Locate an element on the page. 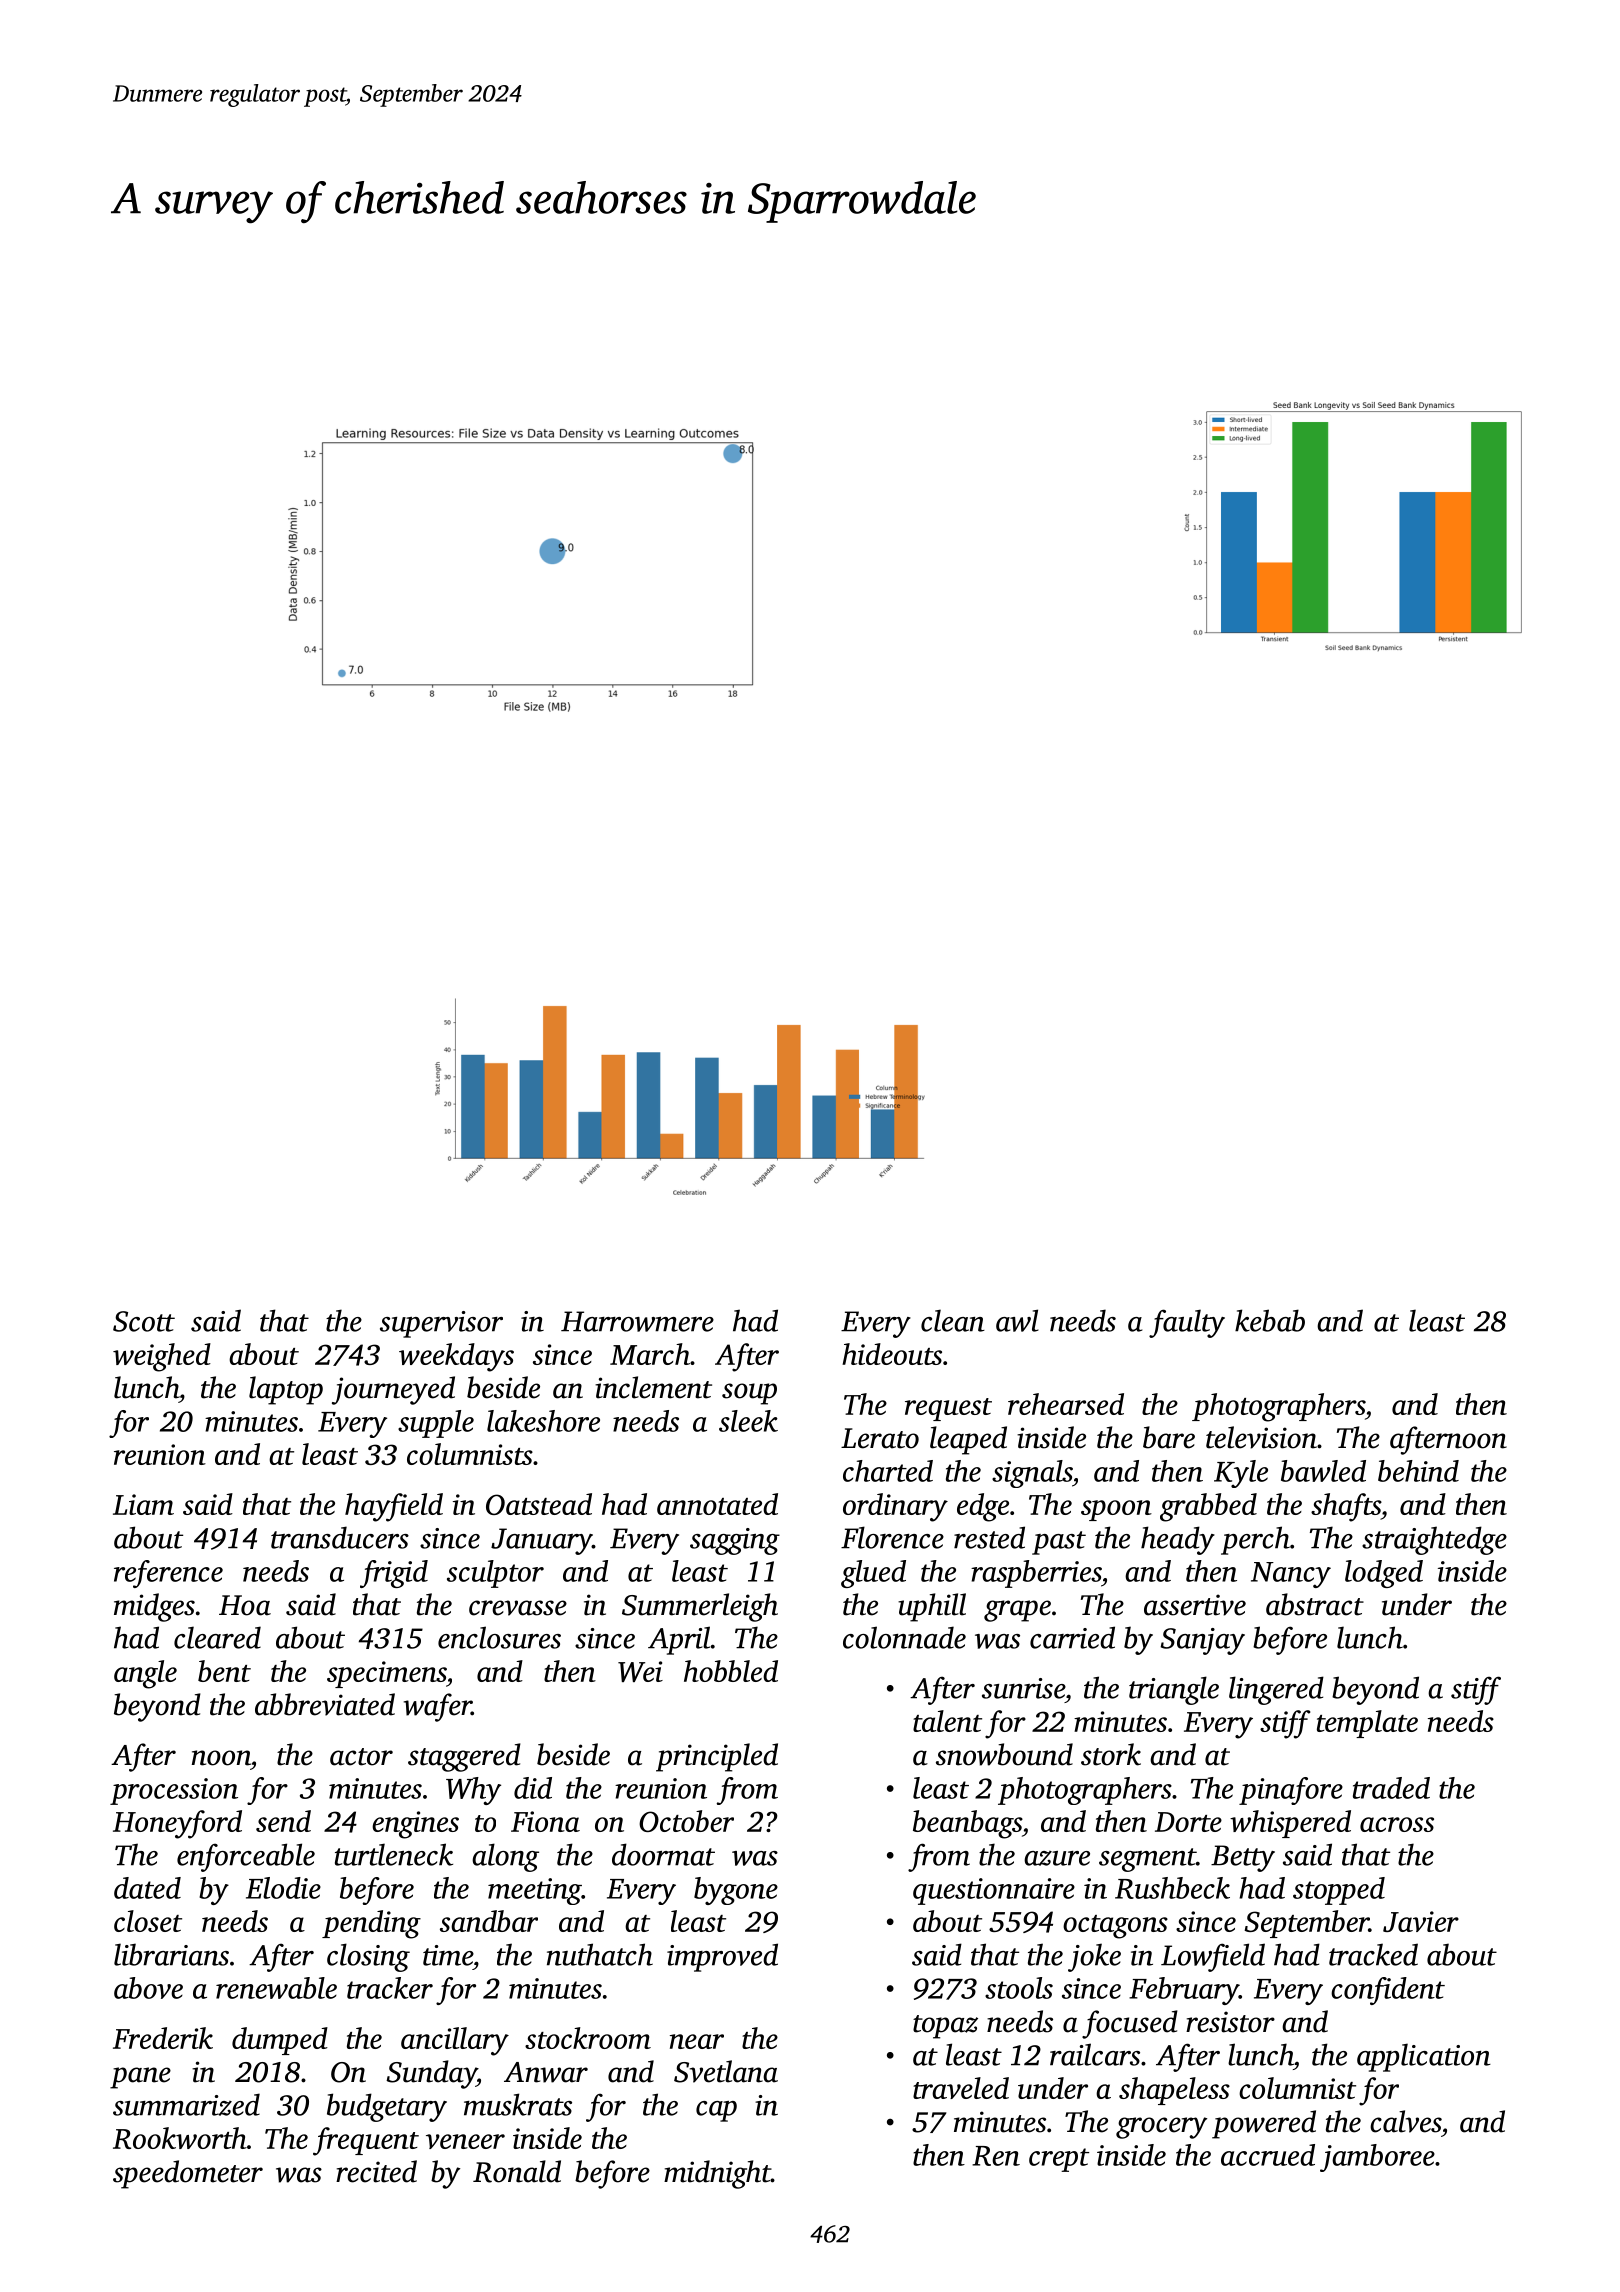 This page has height=2292, width=1620. tracked is located at coordinates (1373, 1954).
